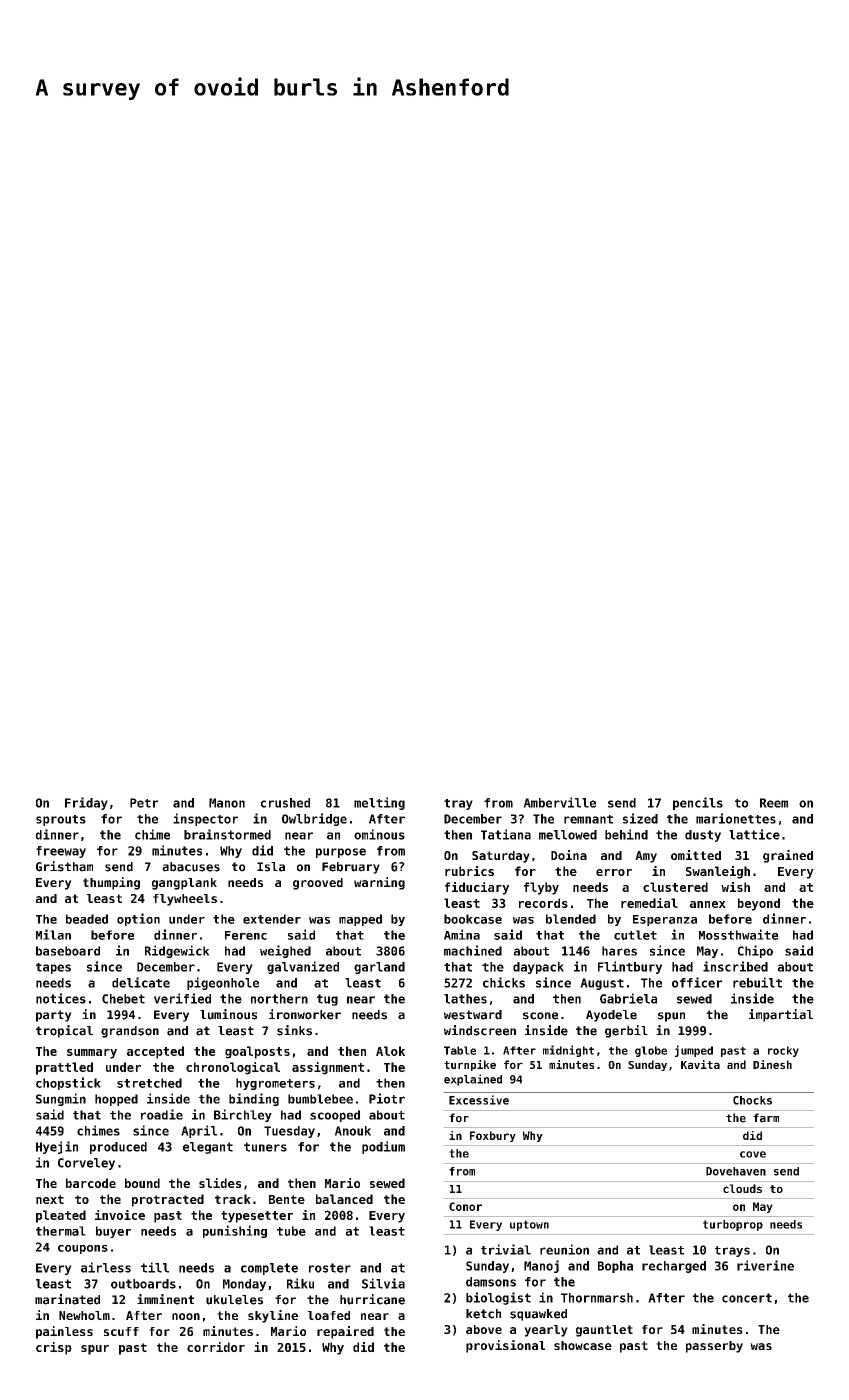 The height and width of the image is (1400, 849). I want to click on prattled, so click(64, 1068).
